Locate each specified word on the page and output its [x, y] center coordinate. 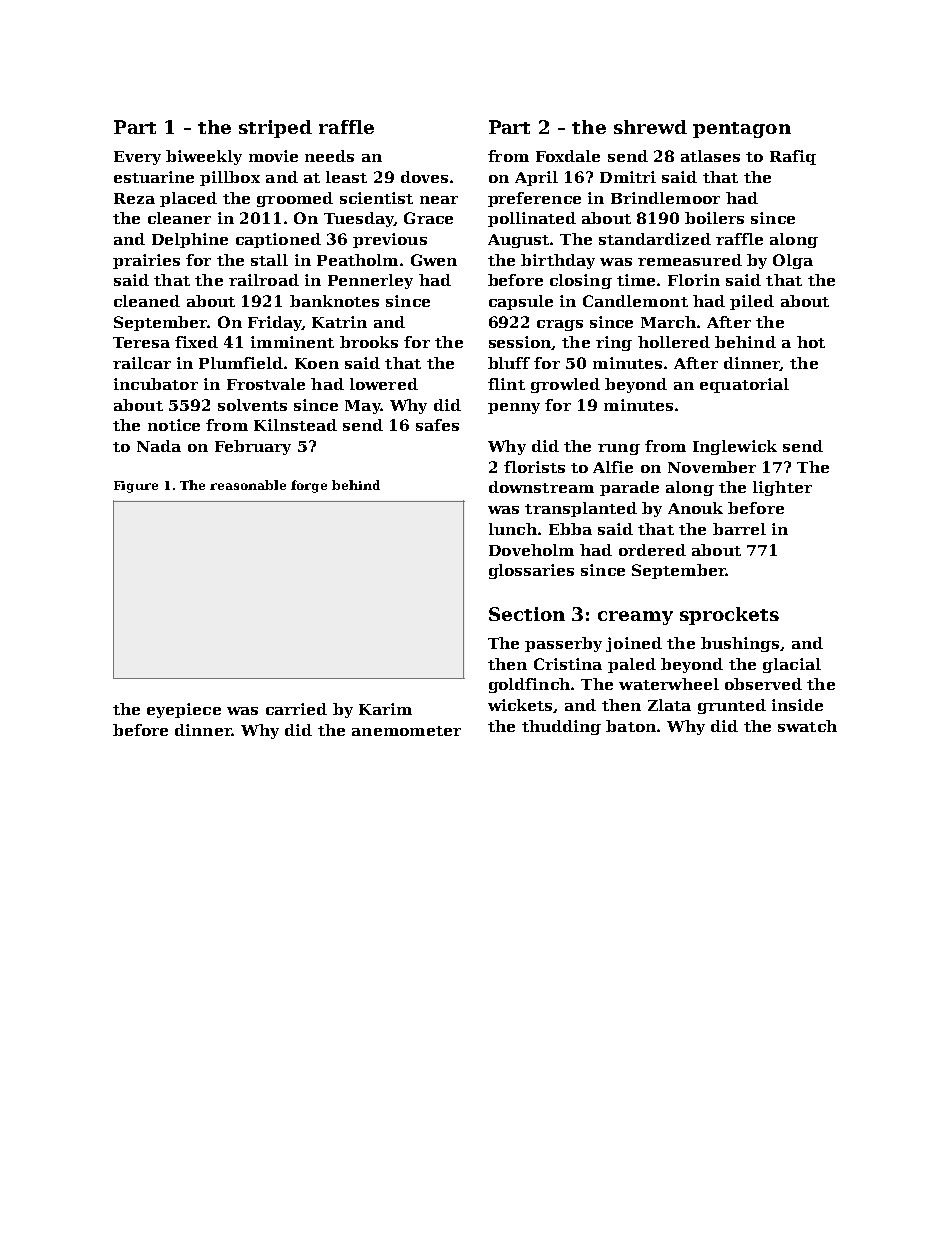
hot [811, 342]
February [253, 447]
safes [437, 425]
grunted [732, 706]
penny [514, 408]
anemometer [406, 731]
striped [275, 129]
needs [329, 156]
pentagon [742, 130]
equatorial [744, 385]
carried [296, 709]
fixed [196, 342]
